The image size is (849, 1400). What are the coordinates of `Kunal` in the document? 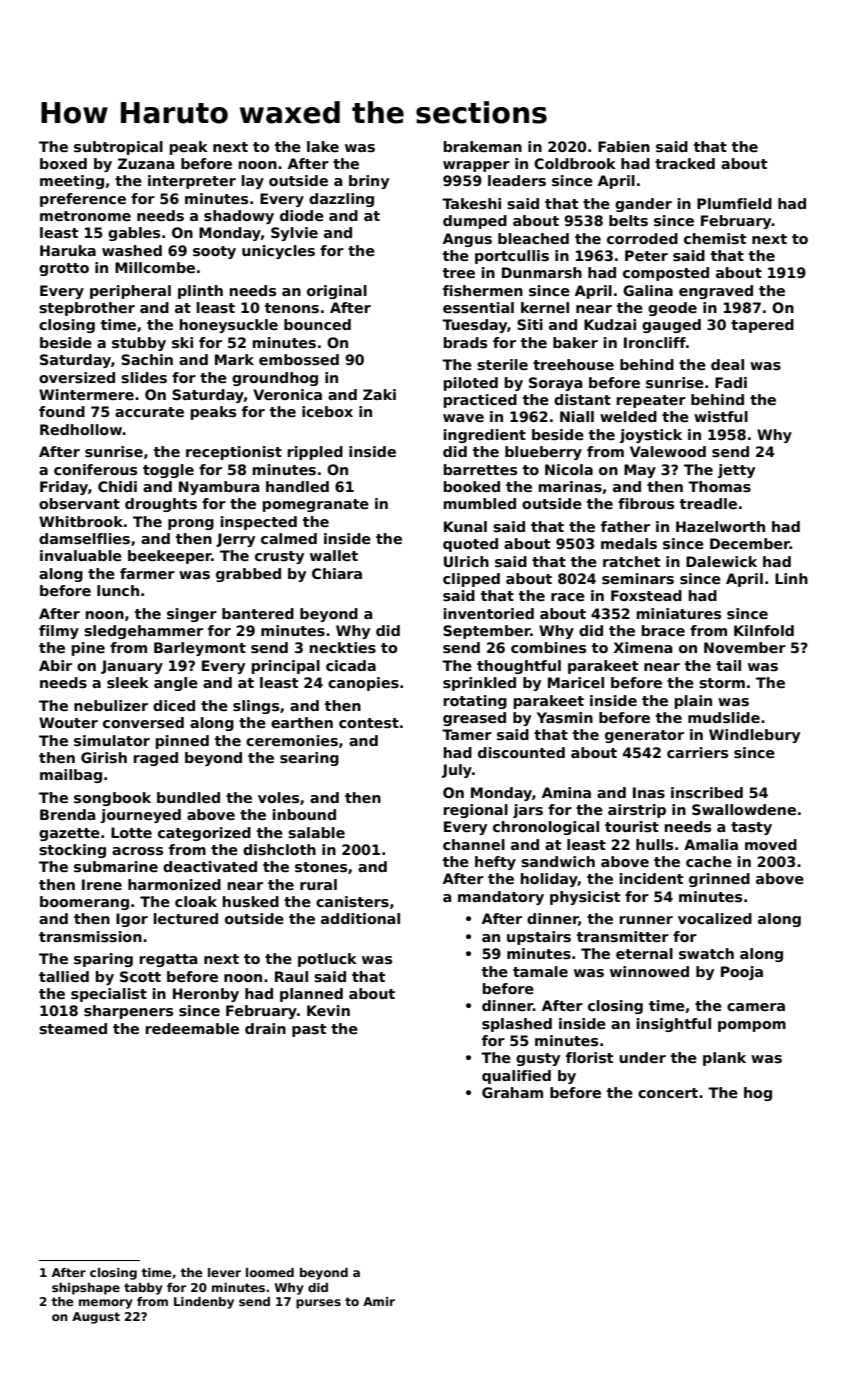 It's located at (465, 526).
